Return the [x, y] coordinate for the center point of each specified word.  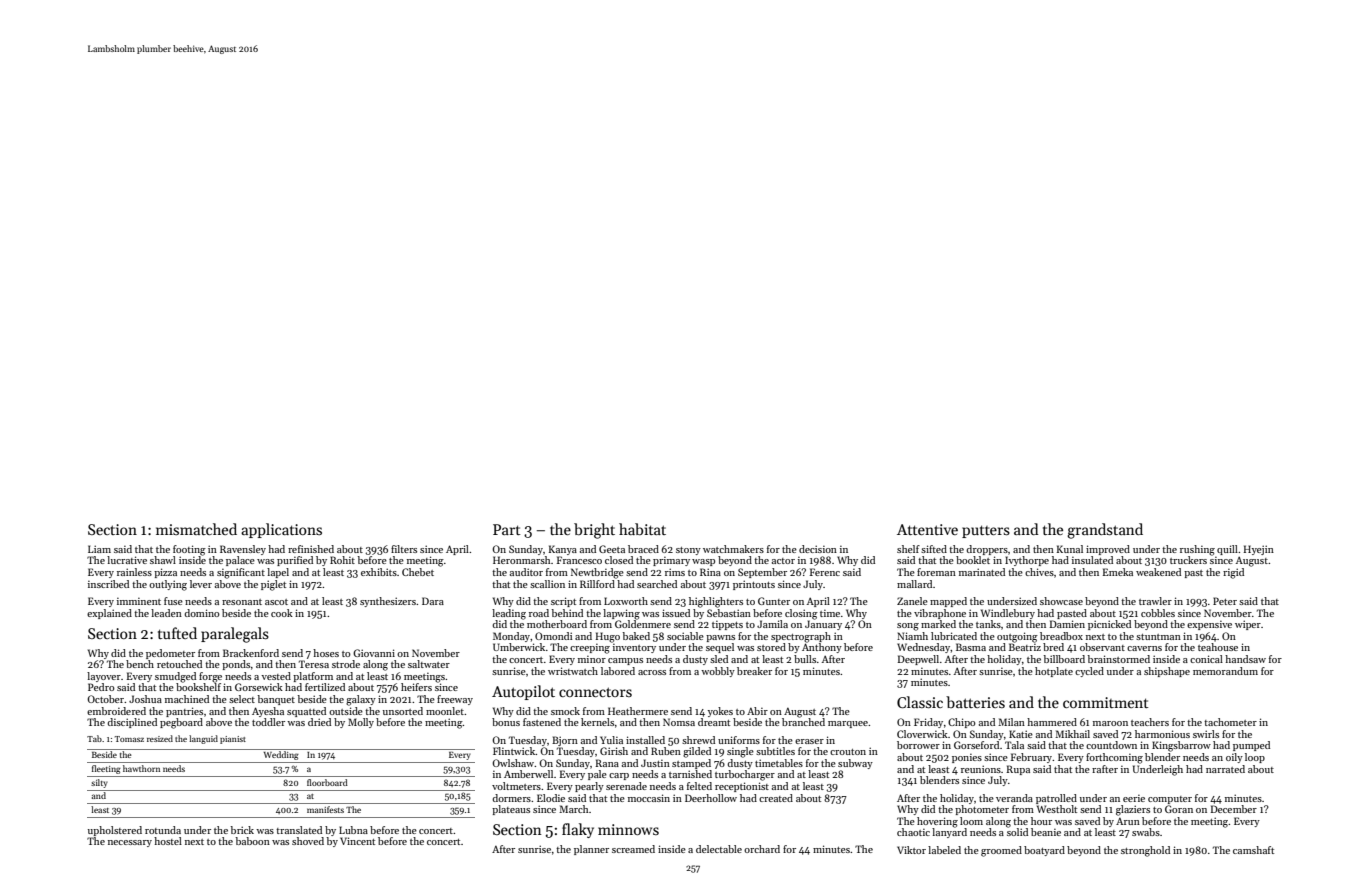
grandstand [1105, 531]
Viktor [911, 850]
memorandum [1225, 671]
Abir [757, 711]
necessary [130, 843]
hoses [326, 653]
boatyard [1044, 851]
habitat [642, 529]
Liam [99, 549]
